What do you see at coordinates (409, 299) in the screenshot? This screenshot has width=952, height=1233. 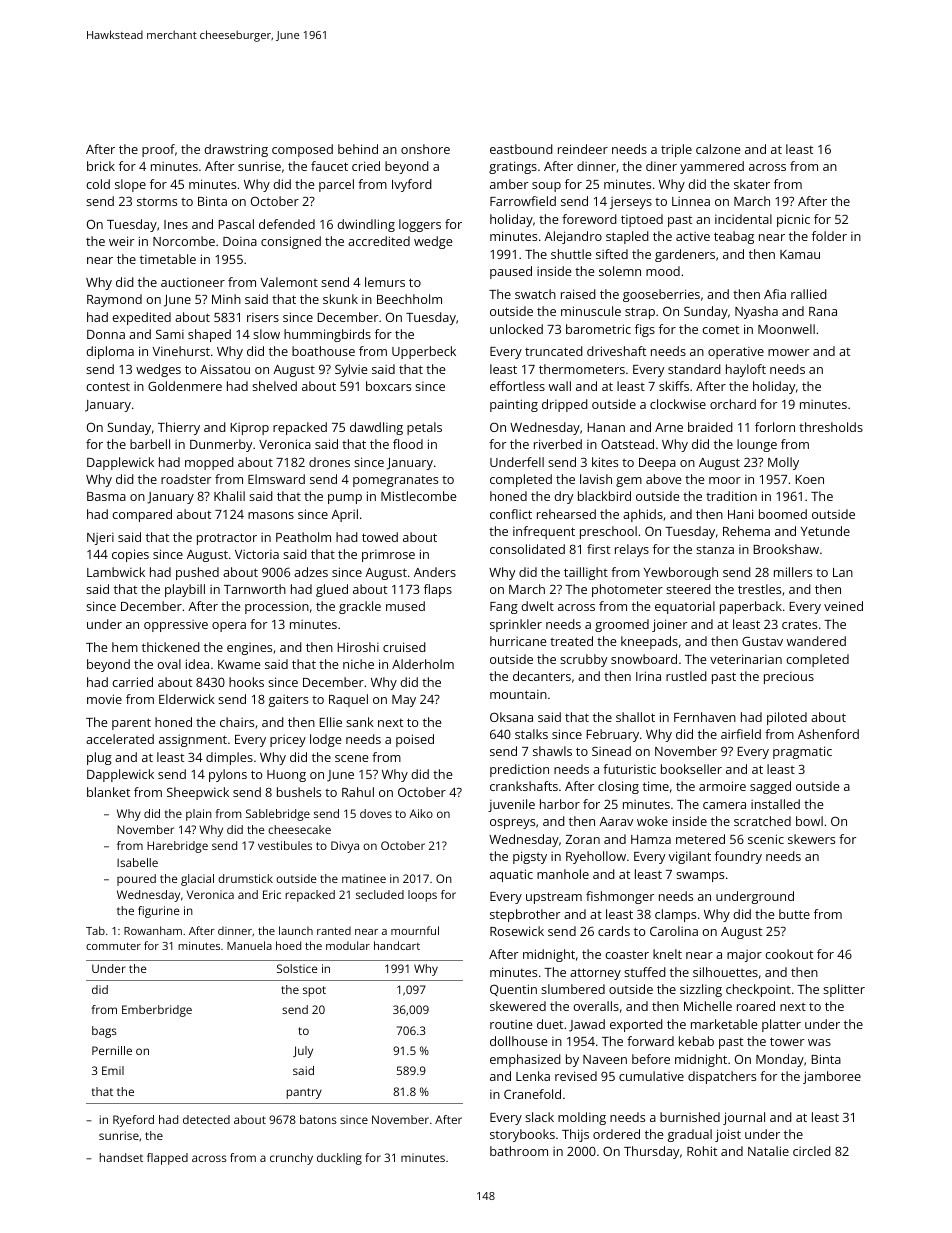 I see `Beechholm` at bounding box center [409, 299].
